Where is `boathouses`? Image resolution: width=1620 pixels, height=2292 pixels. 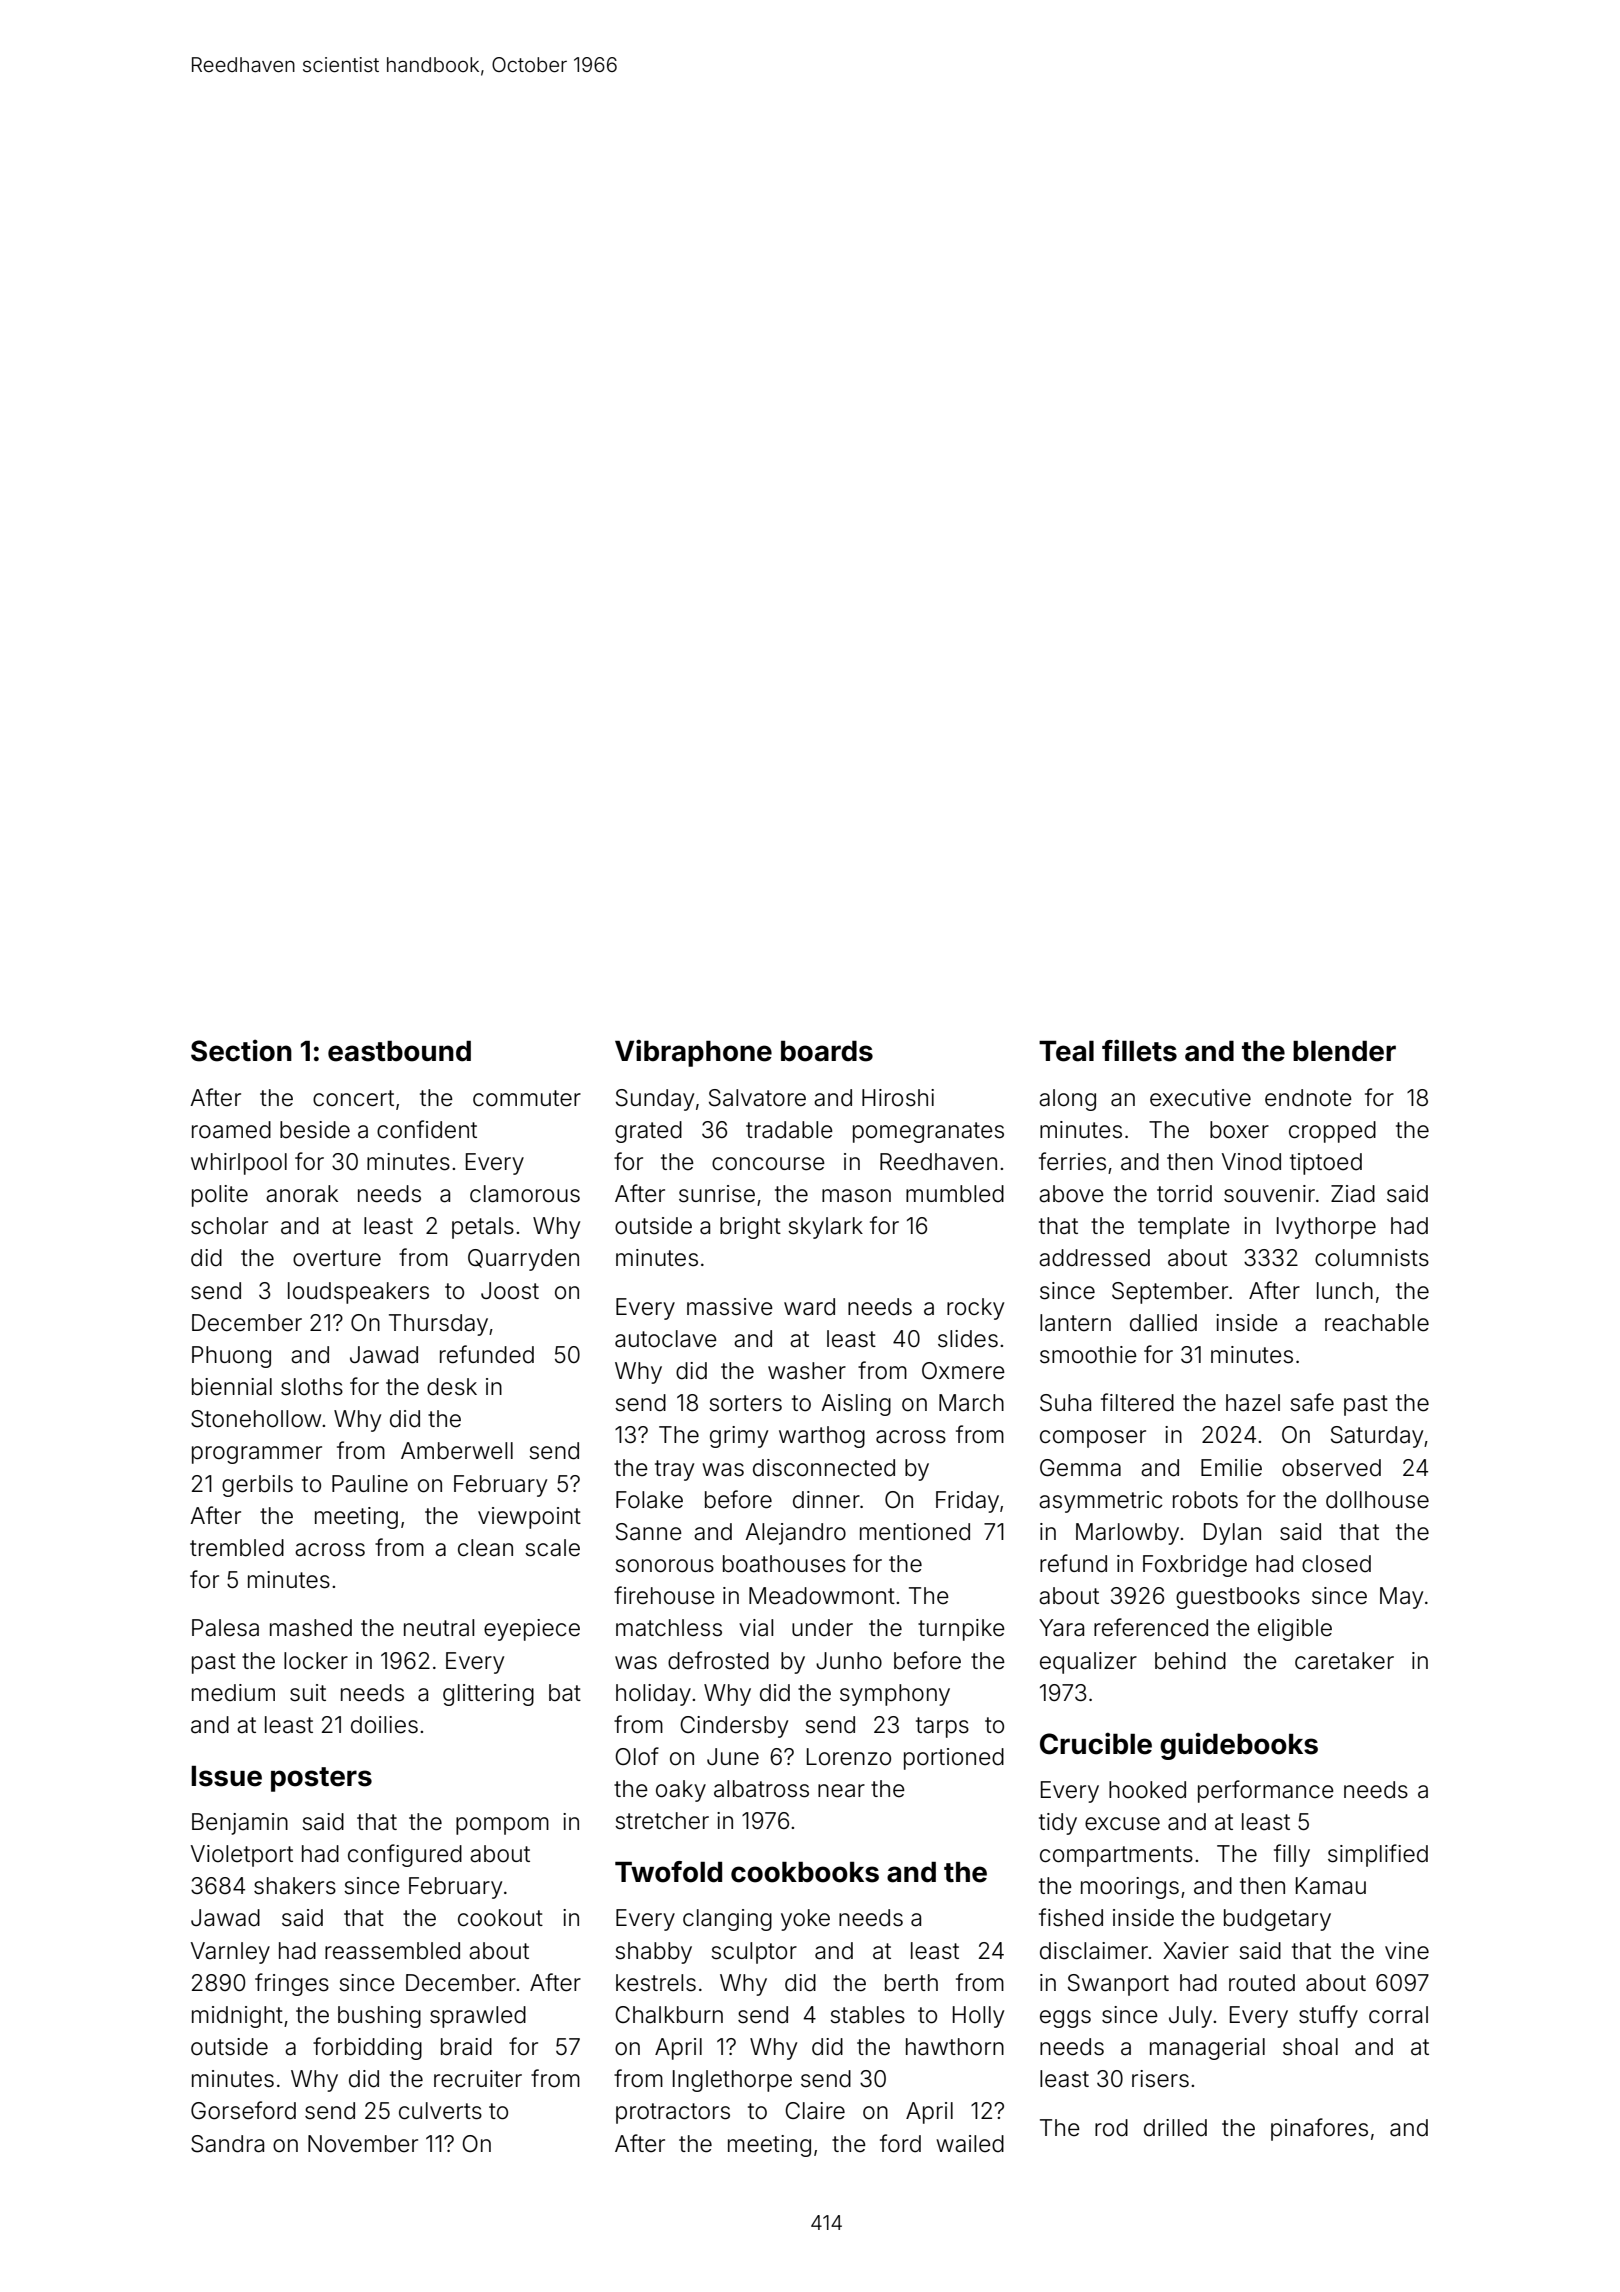 boathouses is located at coordinates (784, 1564).
